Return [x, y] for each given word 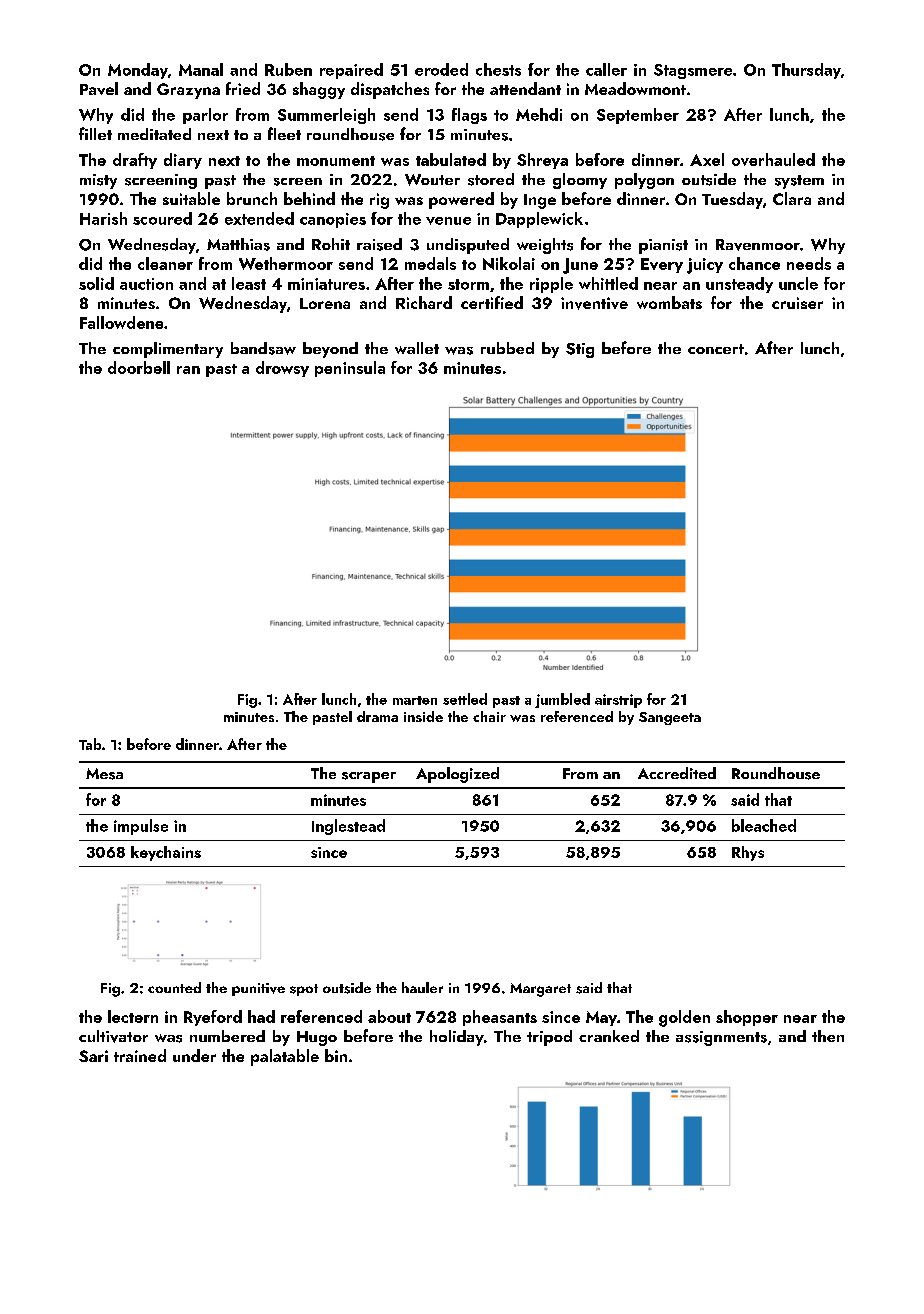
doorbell [139, 367]
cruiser [797, 303]
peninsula [350, 369]
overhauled [773, 159]
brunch [252, 198]
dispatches [390, 90]
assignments [721, 1038]
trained [140, 1055]
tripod [549, 1038]
